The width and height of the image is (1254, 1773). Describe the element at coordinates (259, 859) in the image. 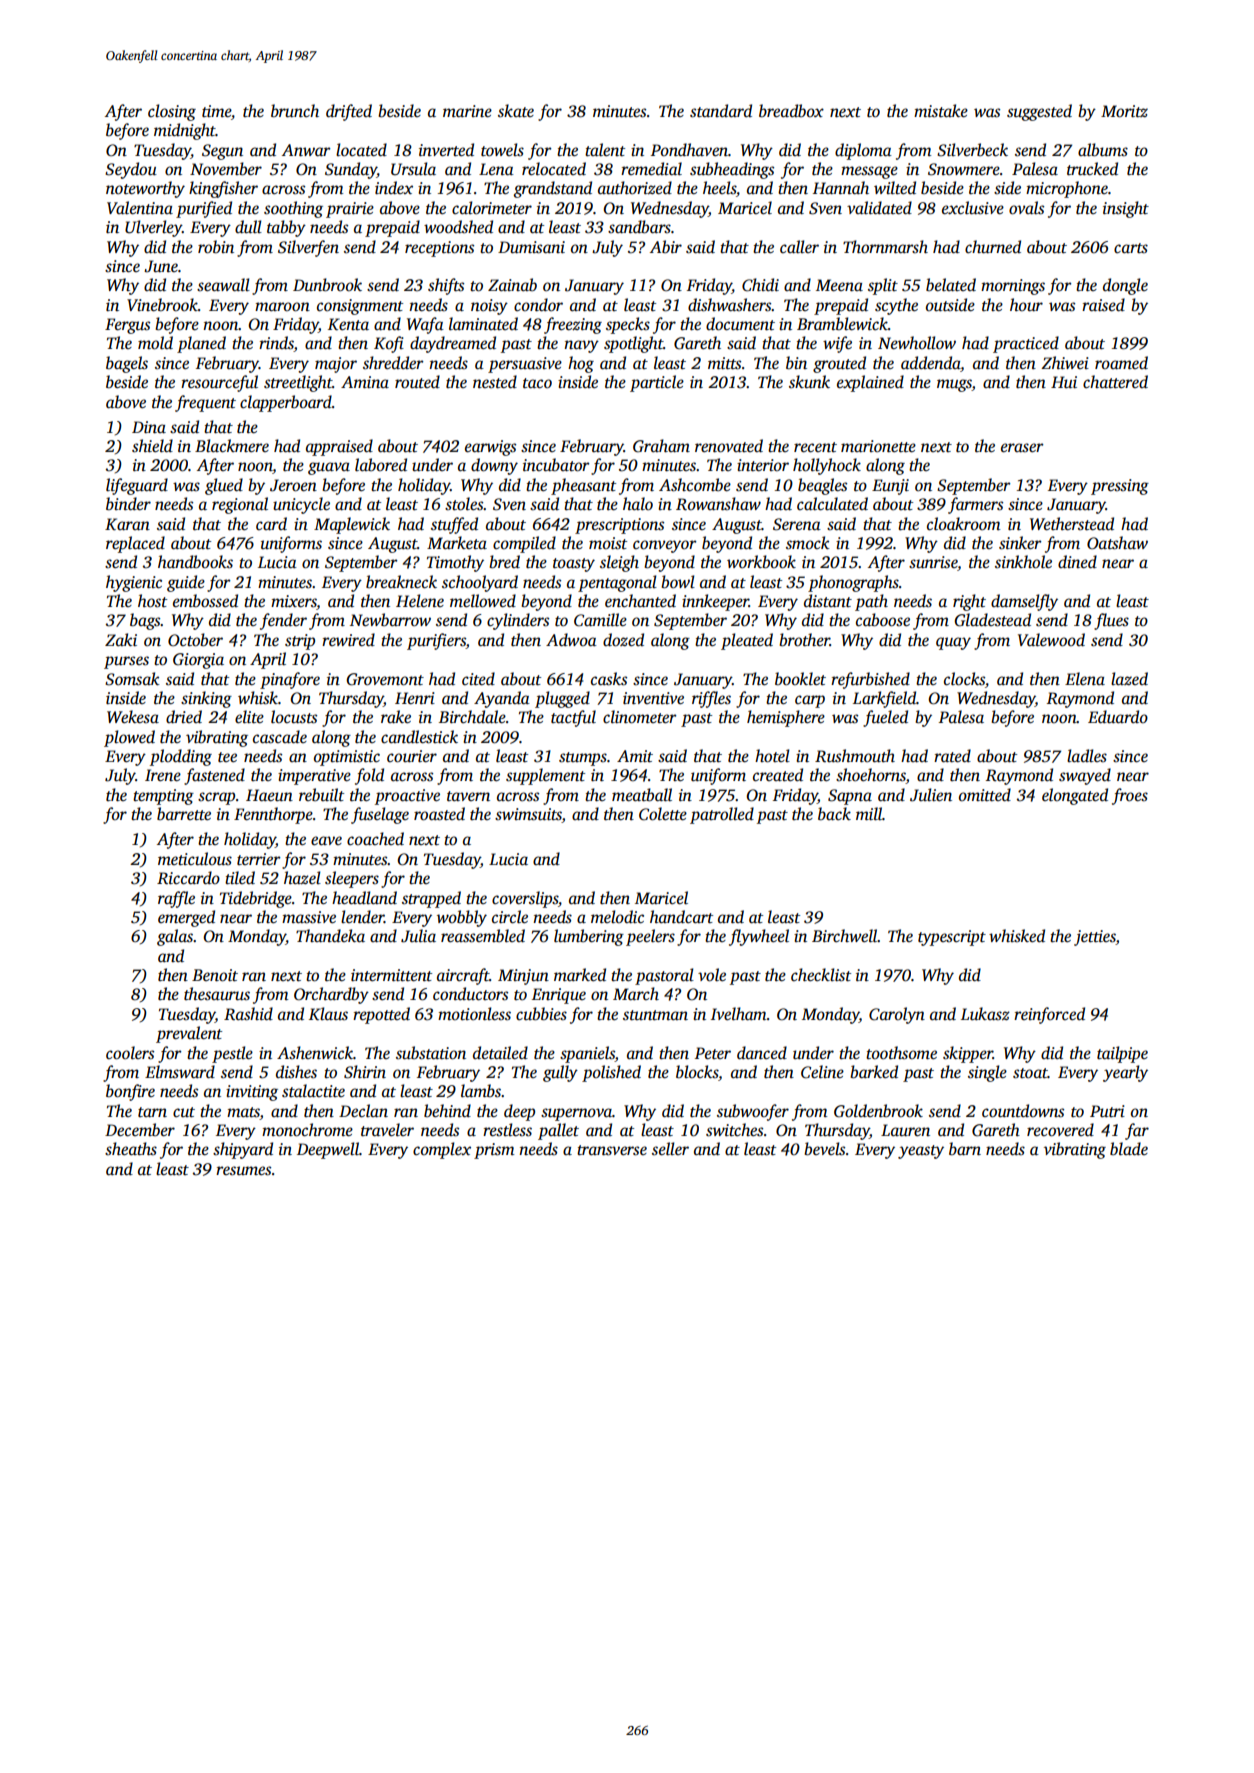

I see `terrier` at that location.
